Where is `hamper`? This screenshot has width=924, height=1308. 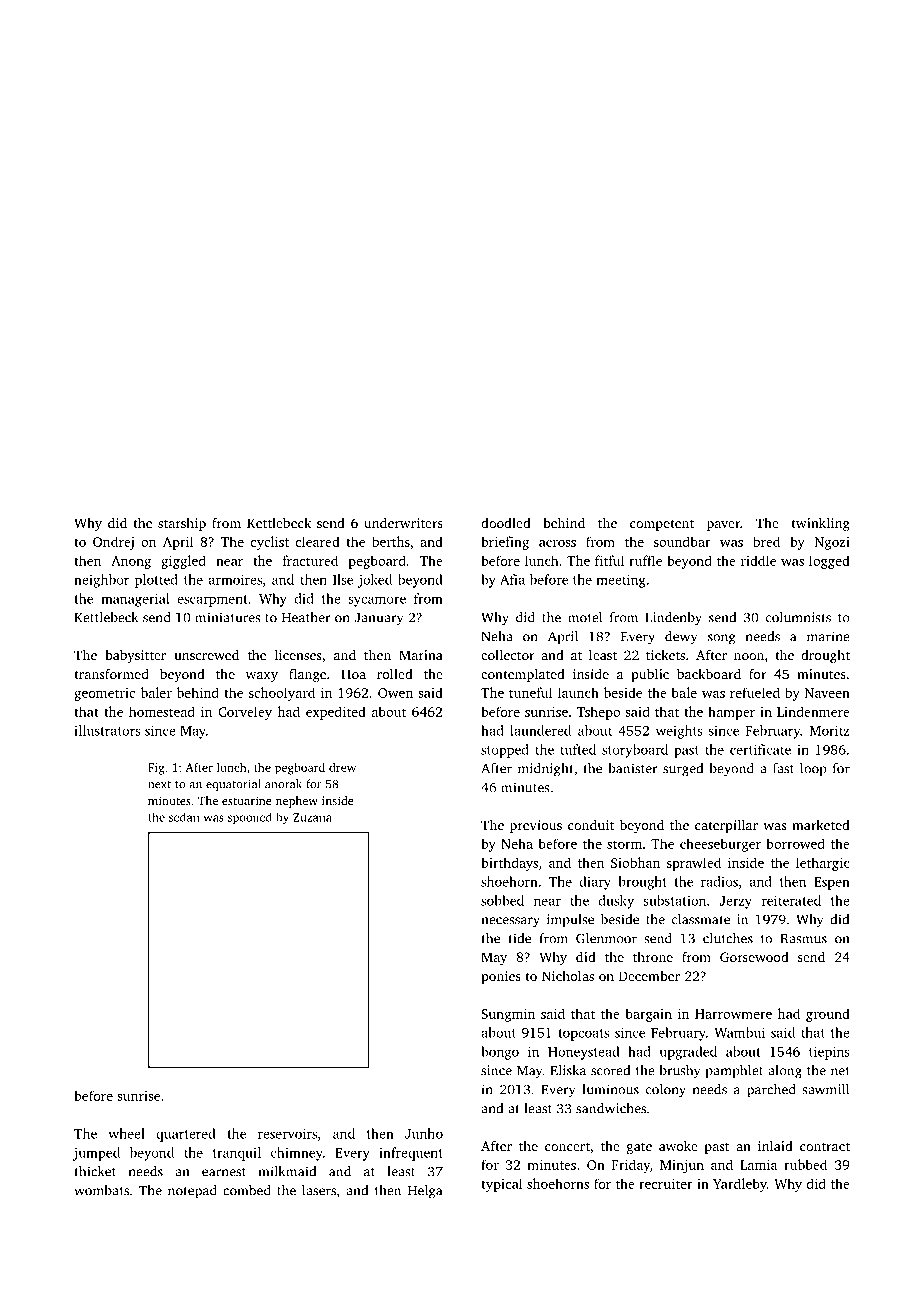 hamper is located at coordinates (731, 713).
